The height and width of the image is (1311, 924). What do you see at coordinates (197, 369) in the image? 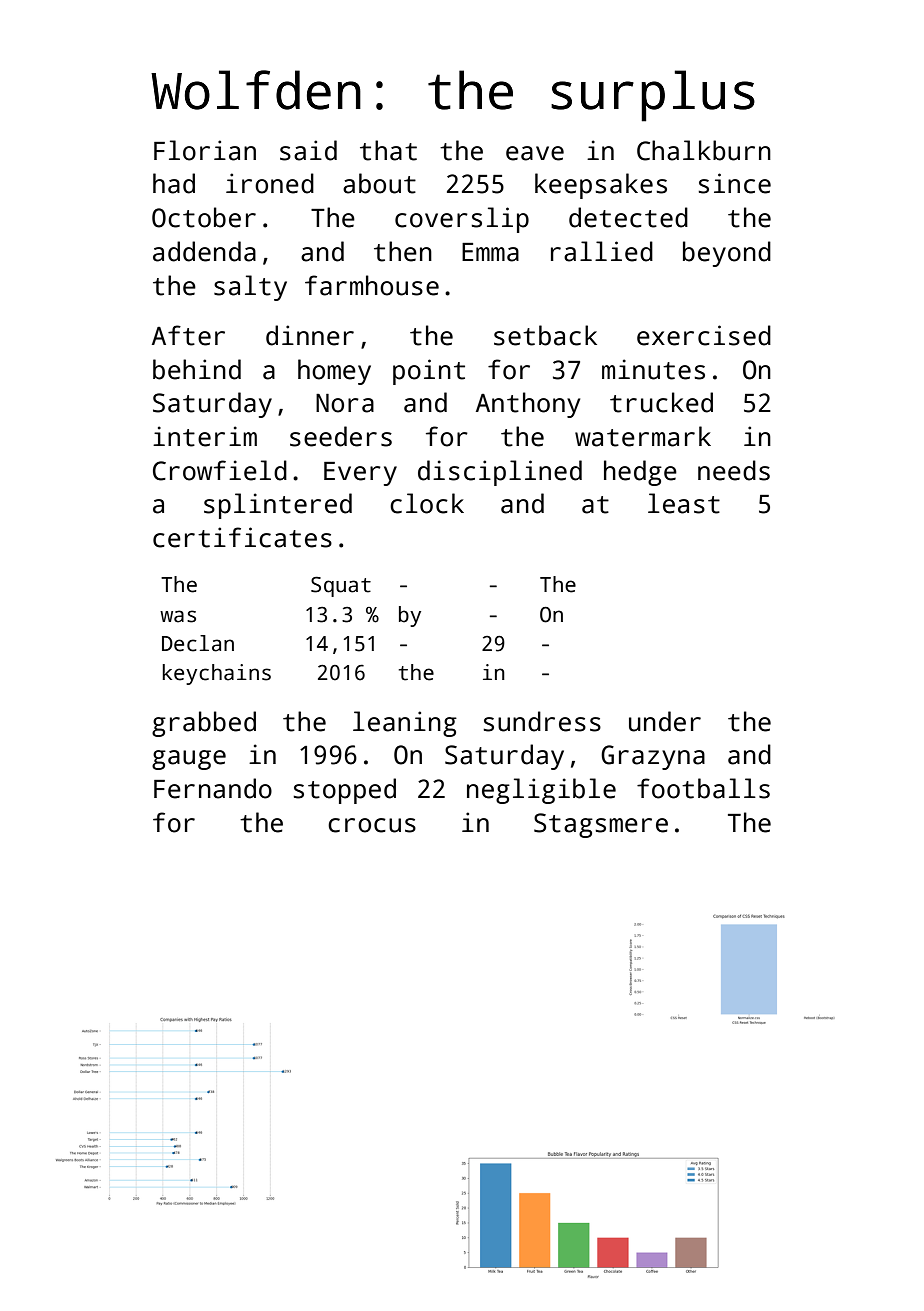
I see `behind` at bounding box center [197, 369].
